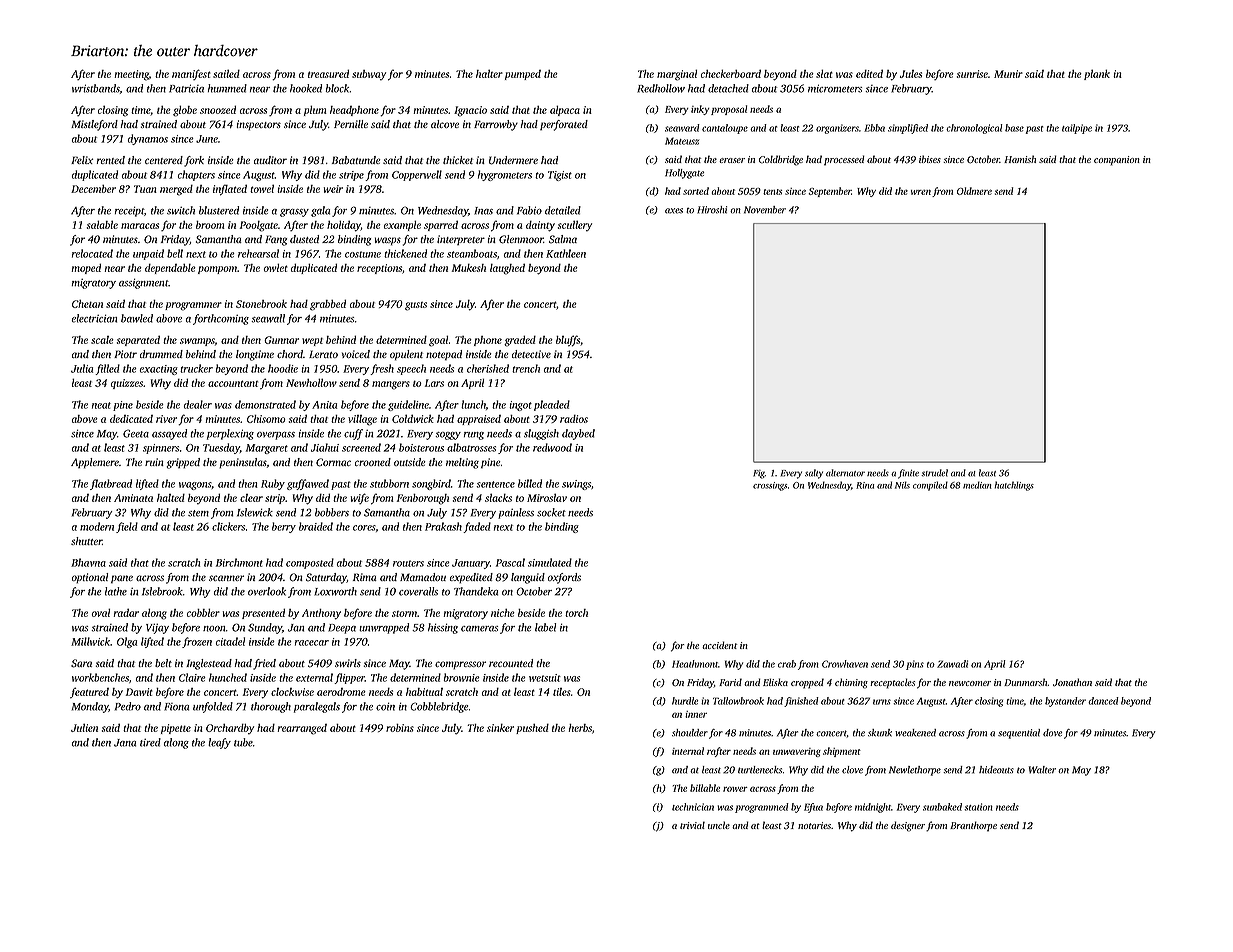 The width and height of the image is (1233, 952). Describe the element at coordinates (312, 643) in the image. I see `racecar` at that location.
